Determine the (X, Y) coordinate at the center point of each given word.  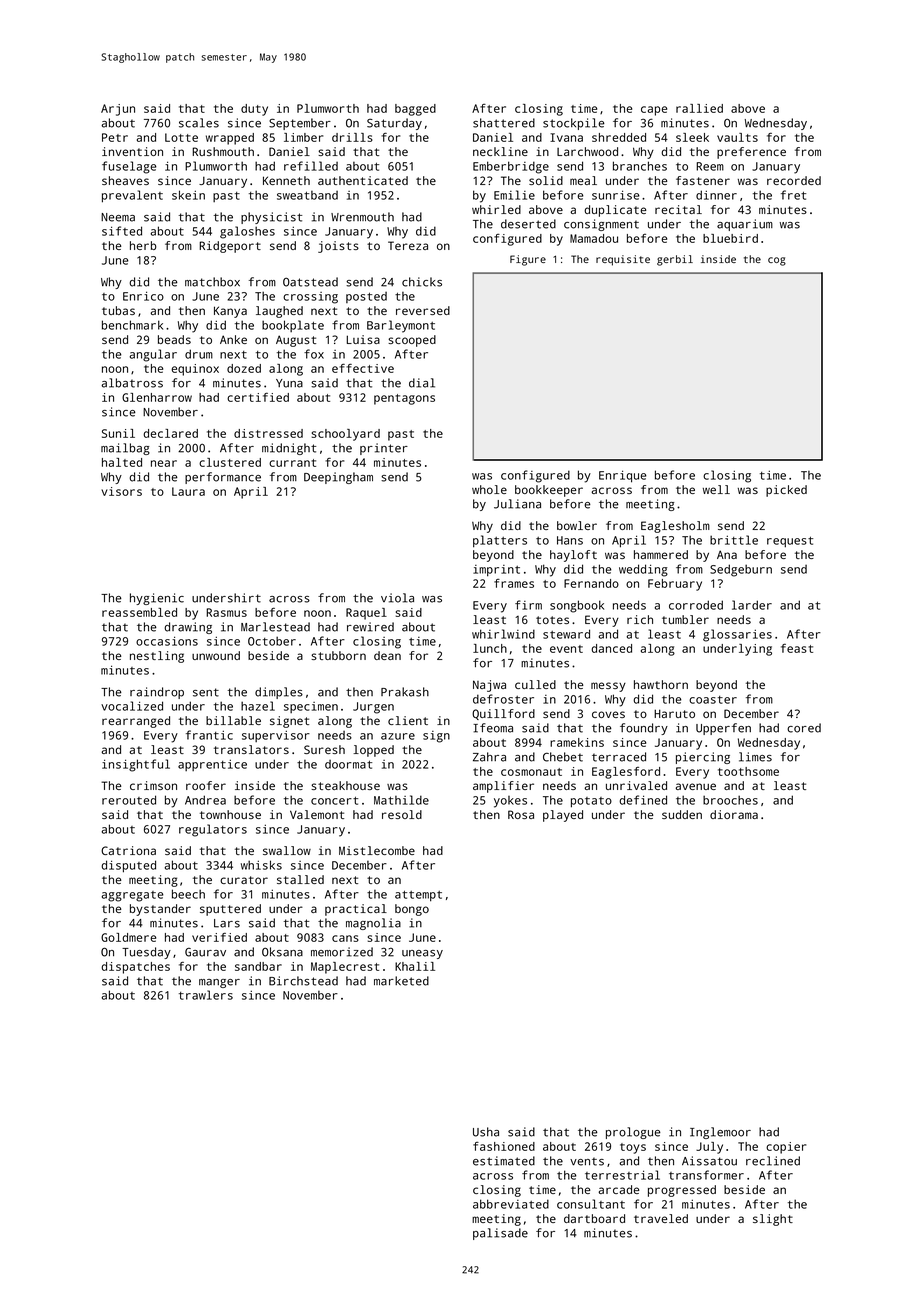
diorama (734, 814)
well (716, 489)
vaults (737, 137)
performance (223, 478)
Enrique (623, 476)
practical (356, 910)
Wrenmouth (362, 217)
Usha (486, 1132)
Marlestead (275, 627)
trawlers (206, 995)
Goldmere (128, 937)
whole (489, 489)
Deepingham (338, 478)
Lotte (181, 137)
